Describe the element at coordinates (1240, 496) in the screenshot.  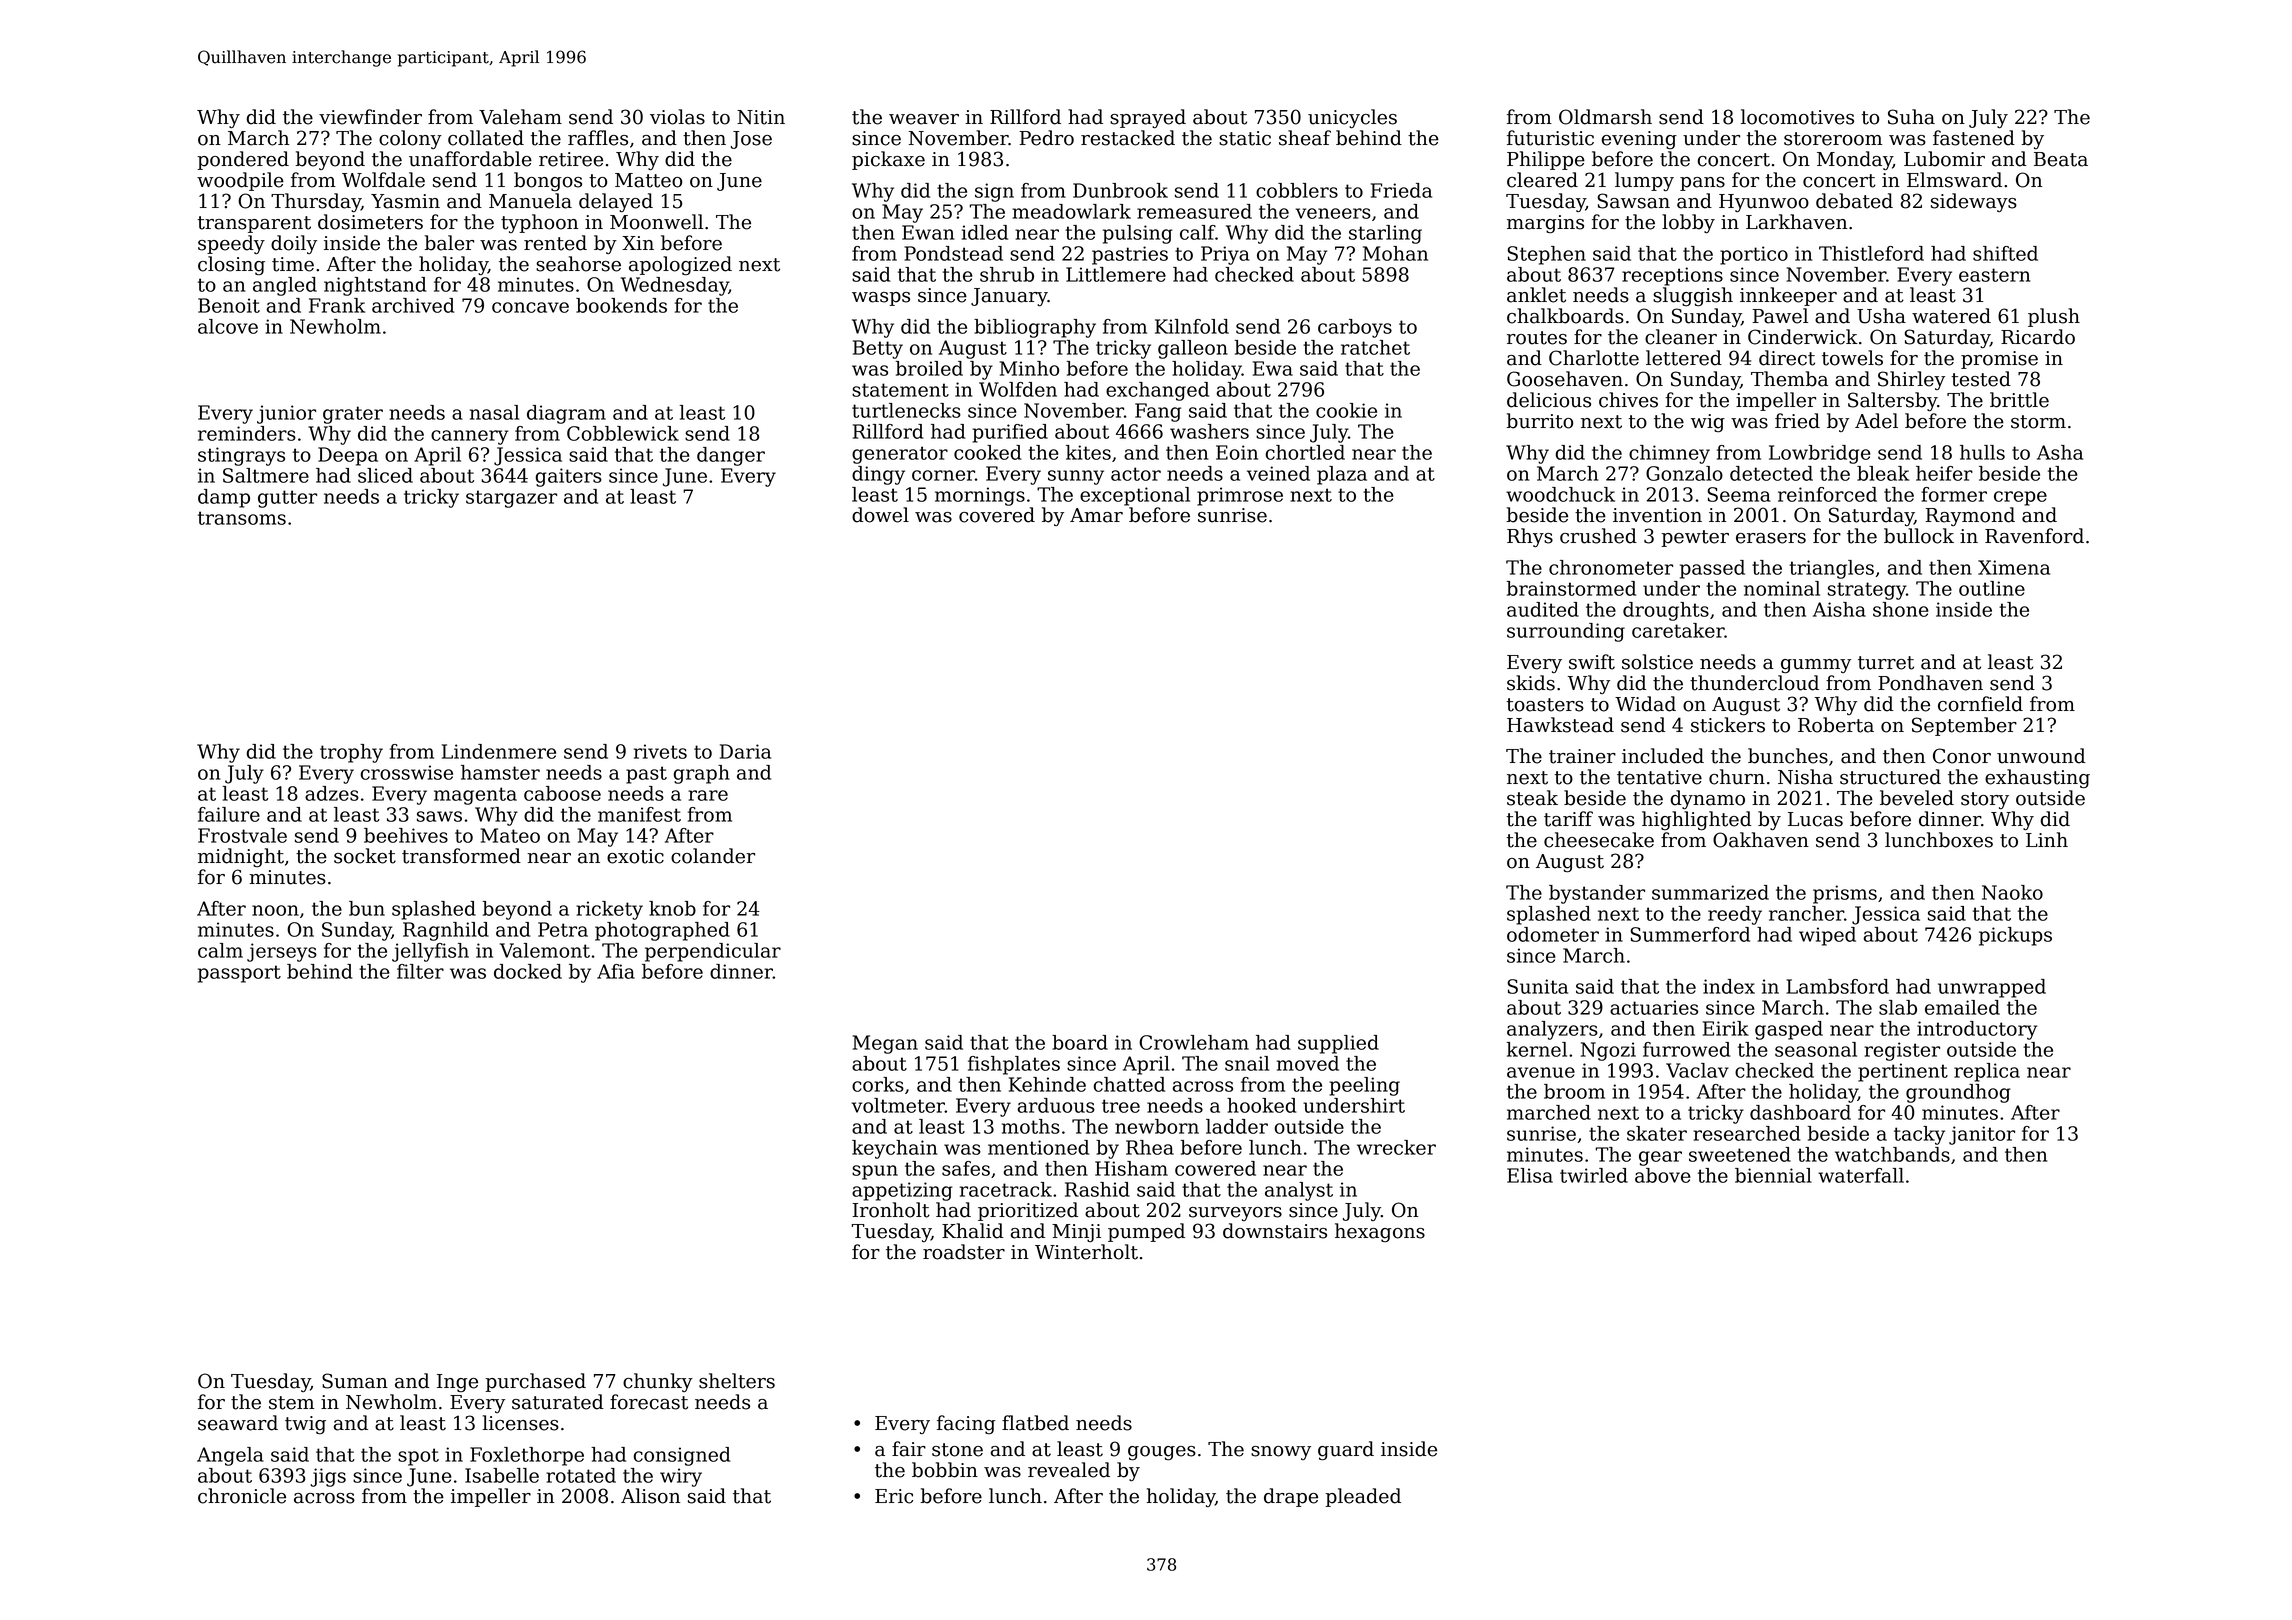
I see `primrose` at that location.
